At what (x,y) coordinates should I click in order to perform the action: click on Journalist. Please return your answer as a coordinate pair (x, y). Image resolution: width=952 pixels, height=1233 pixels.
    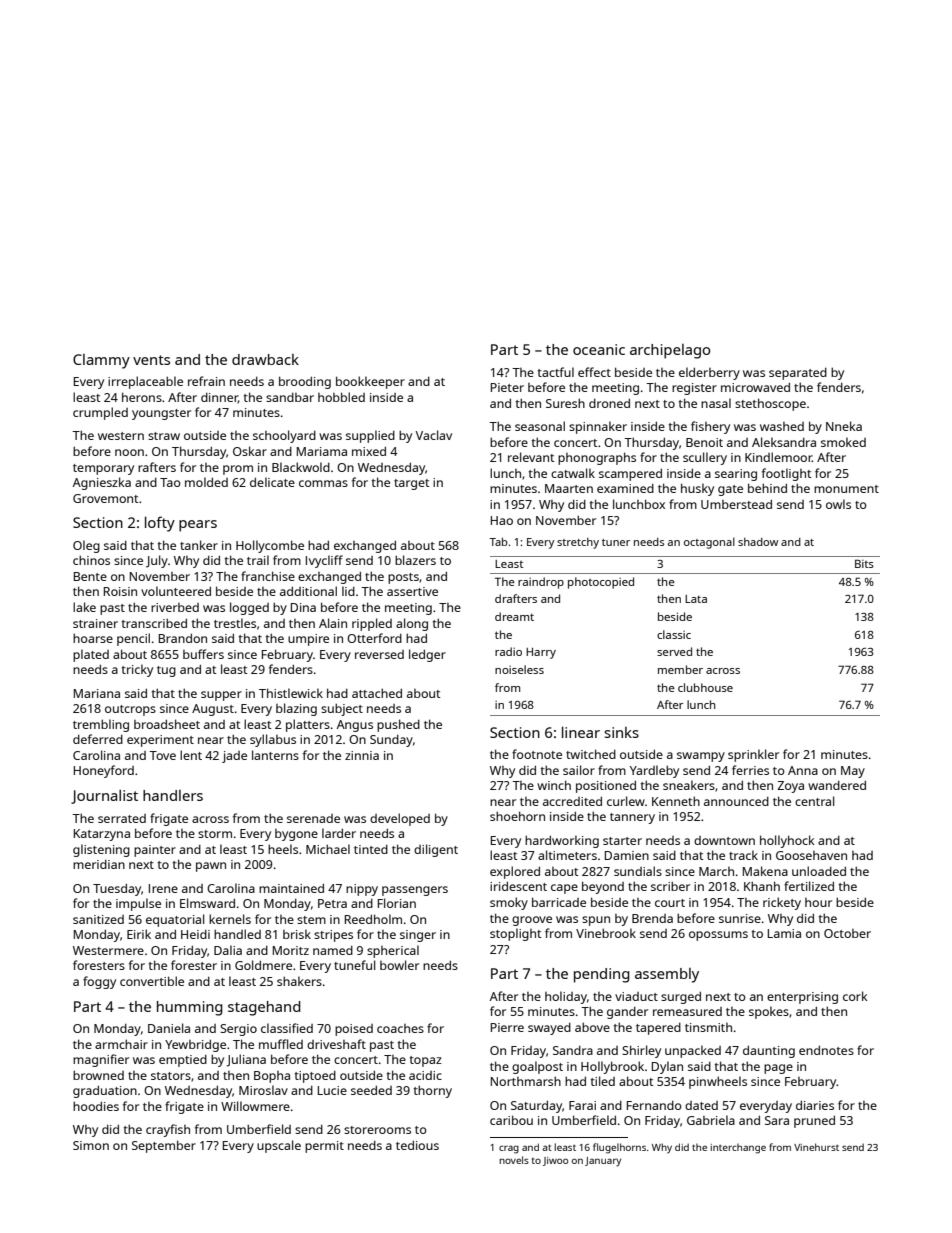
    Looking at the image, I should click on (104, 797).
